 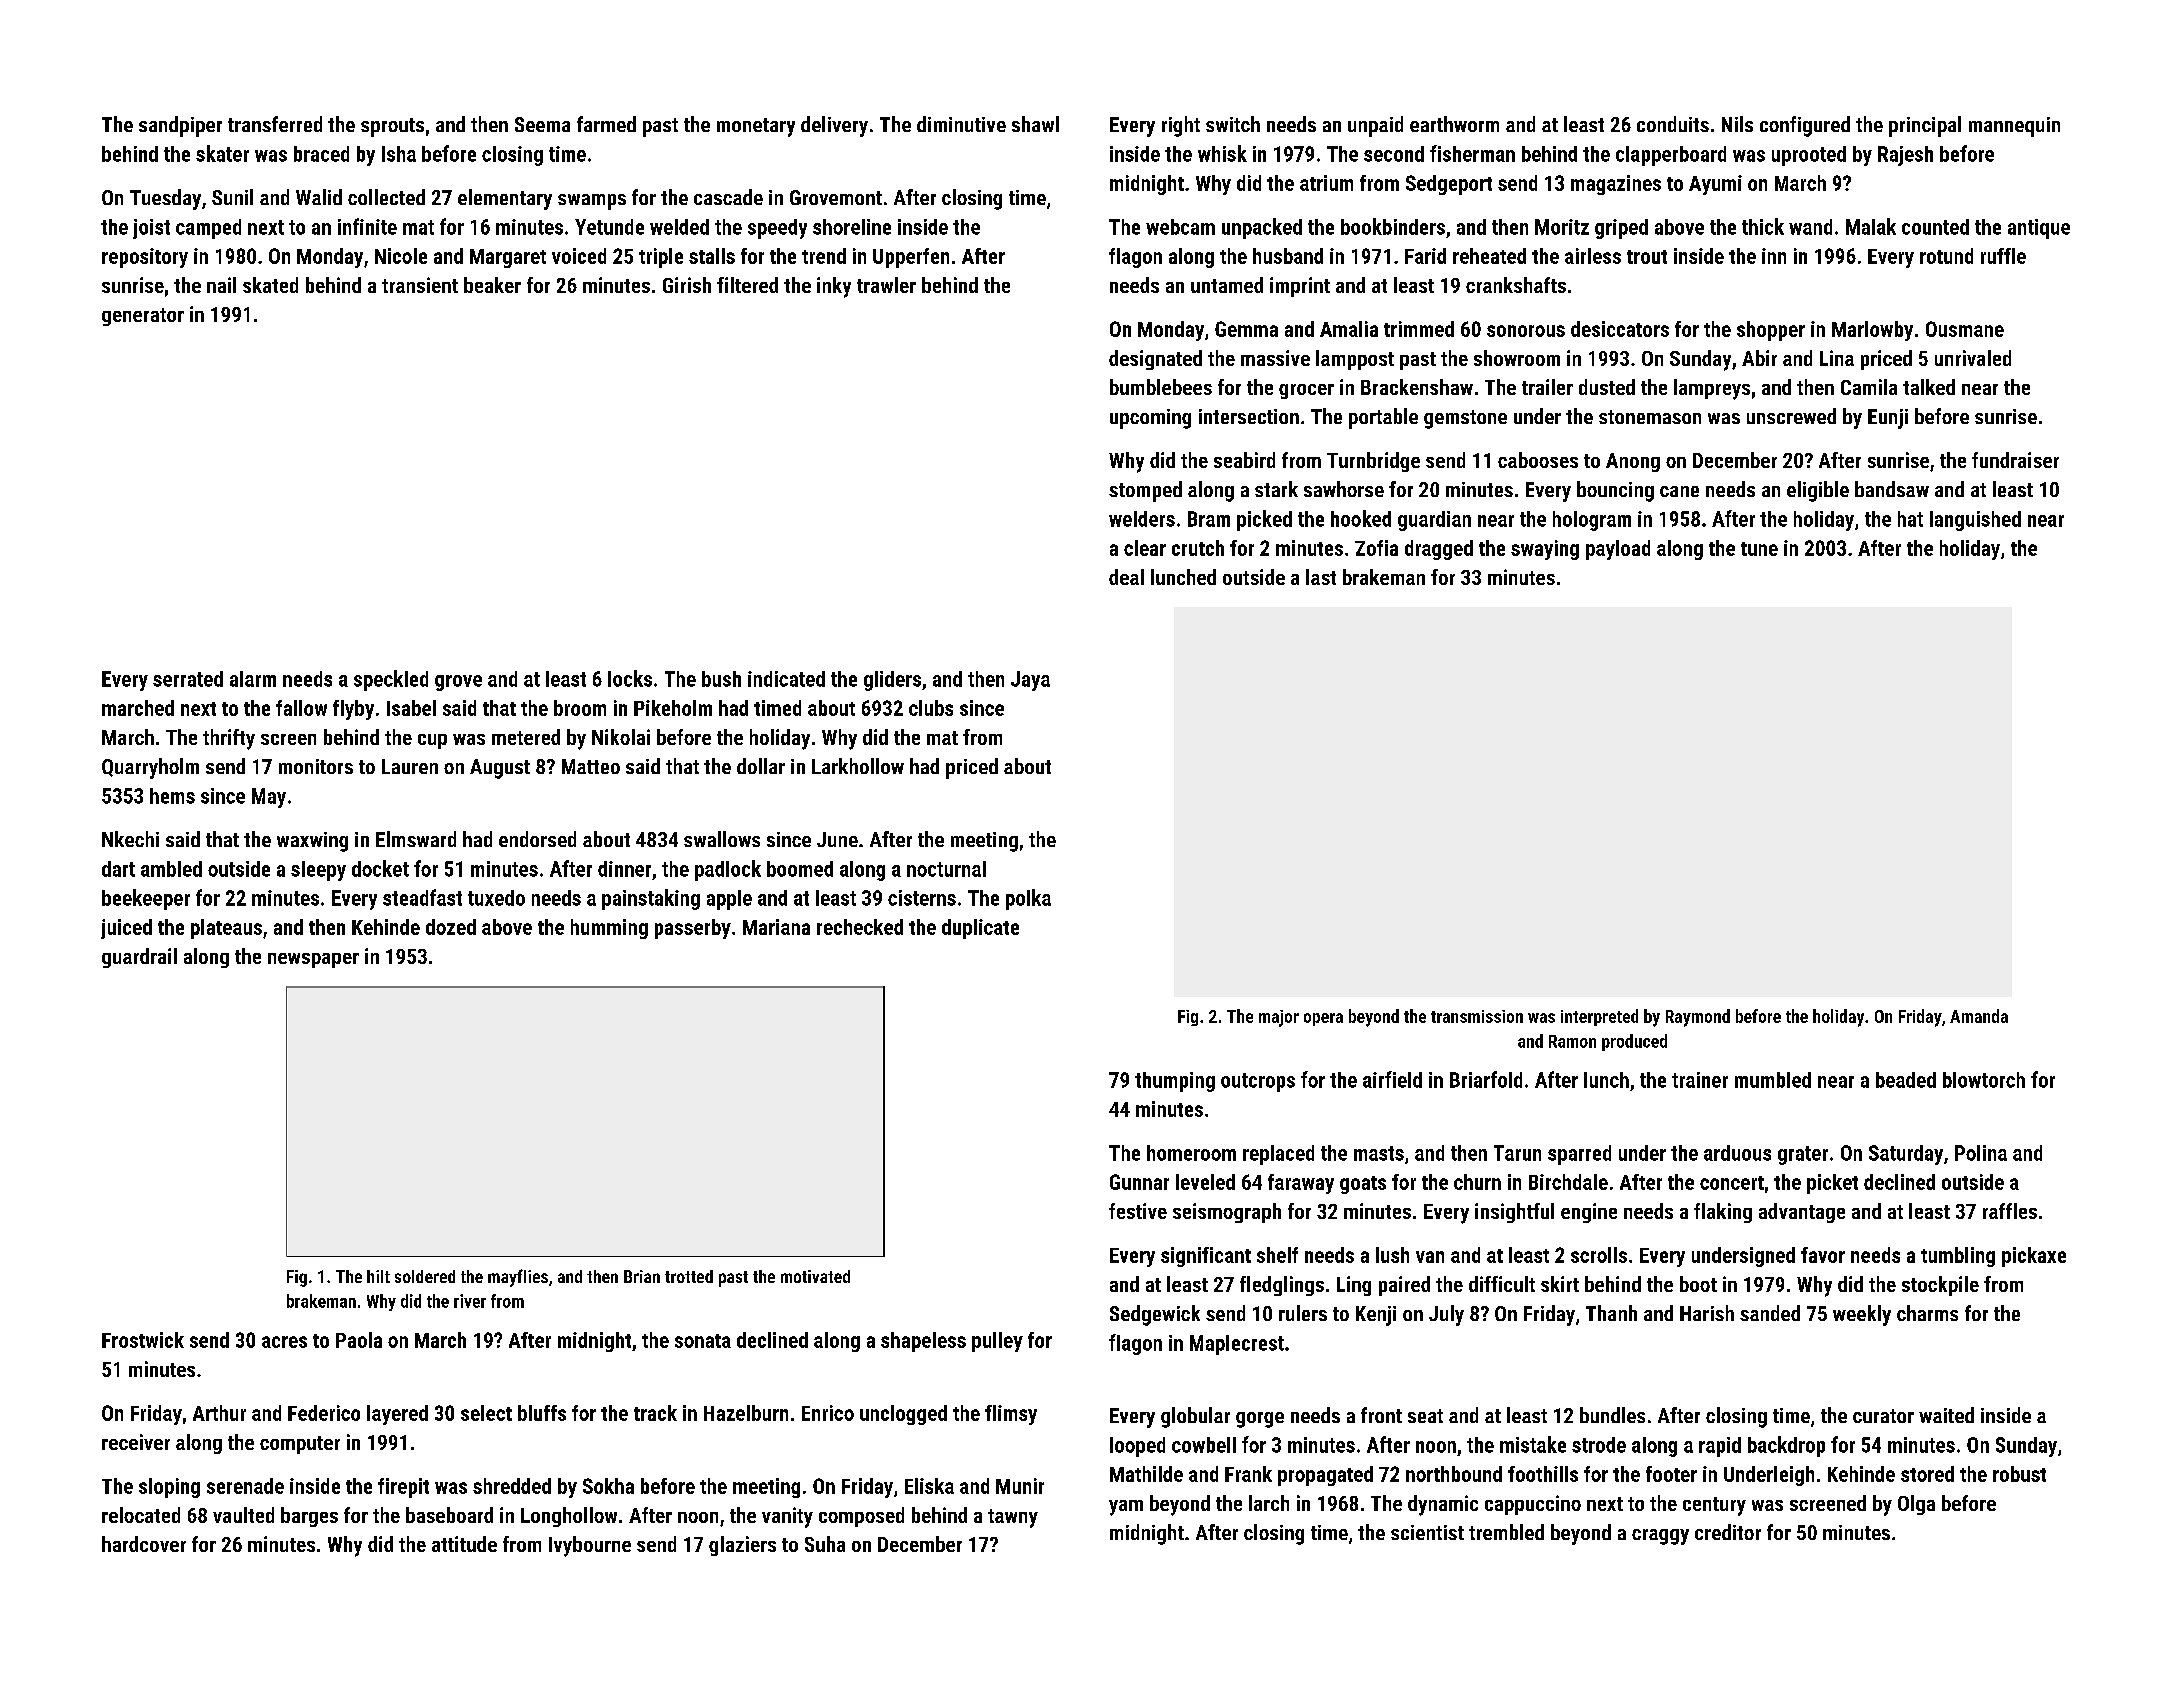 What do you see at coordinates (1321, 577) in the screenshot?
I see `last` at bounding box center [1321, 577].
